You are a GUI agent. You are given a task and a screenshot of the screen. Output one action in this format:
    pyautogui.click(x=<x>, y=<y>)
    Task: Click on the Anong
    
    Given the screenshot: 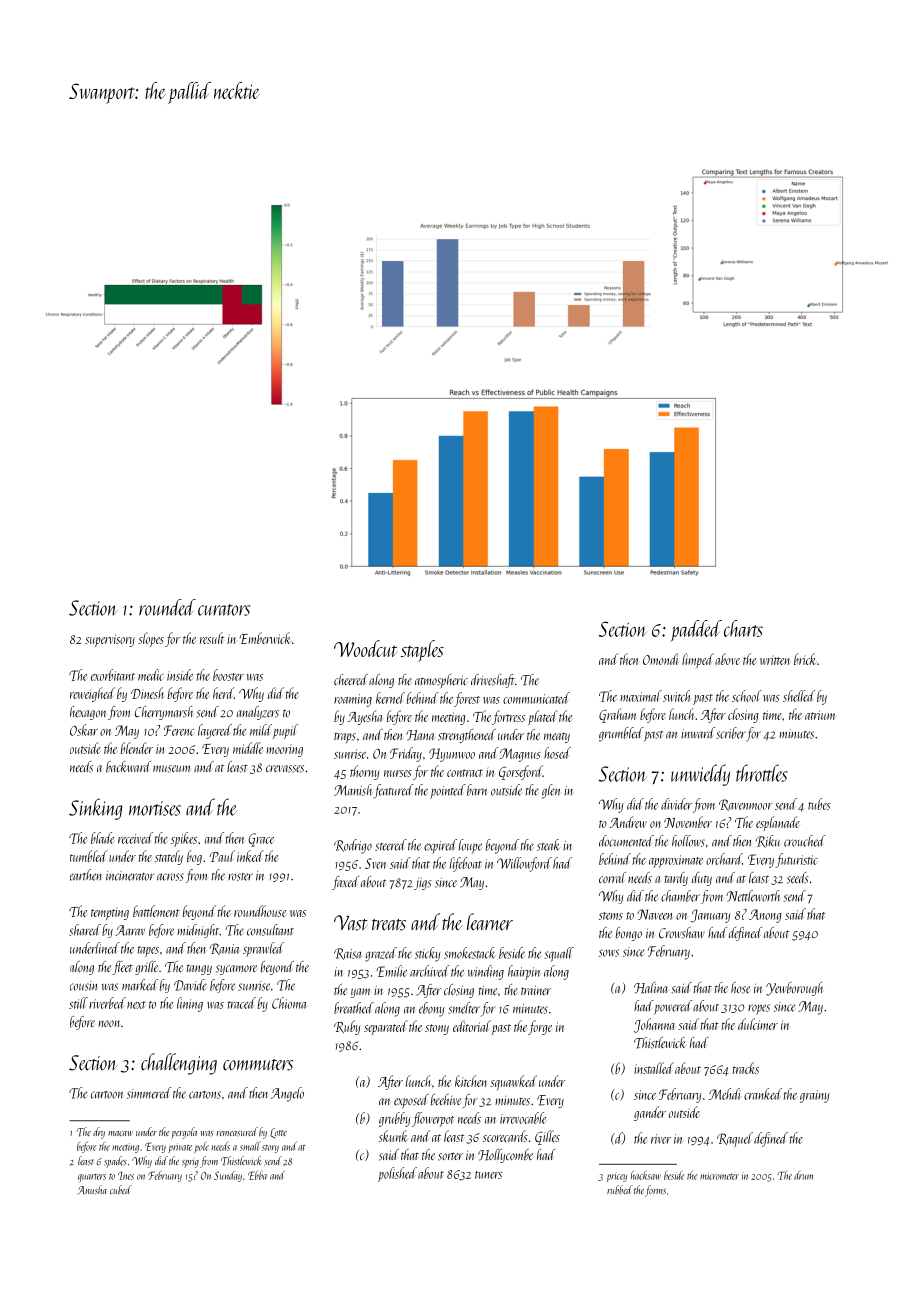 What is the action you would take?
    pyautogui.click(x=765, y=916)
